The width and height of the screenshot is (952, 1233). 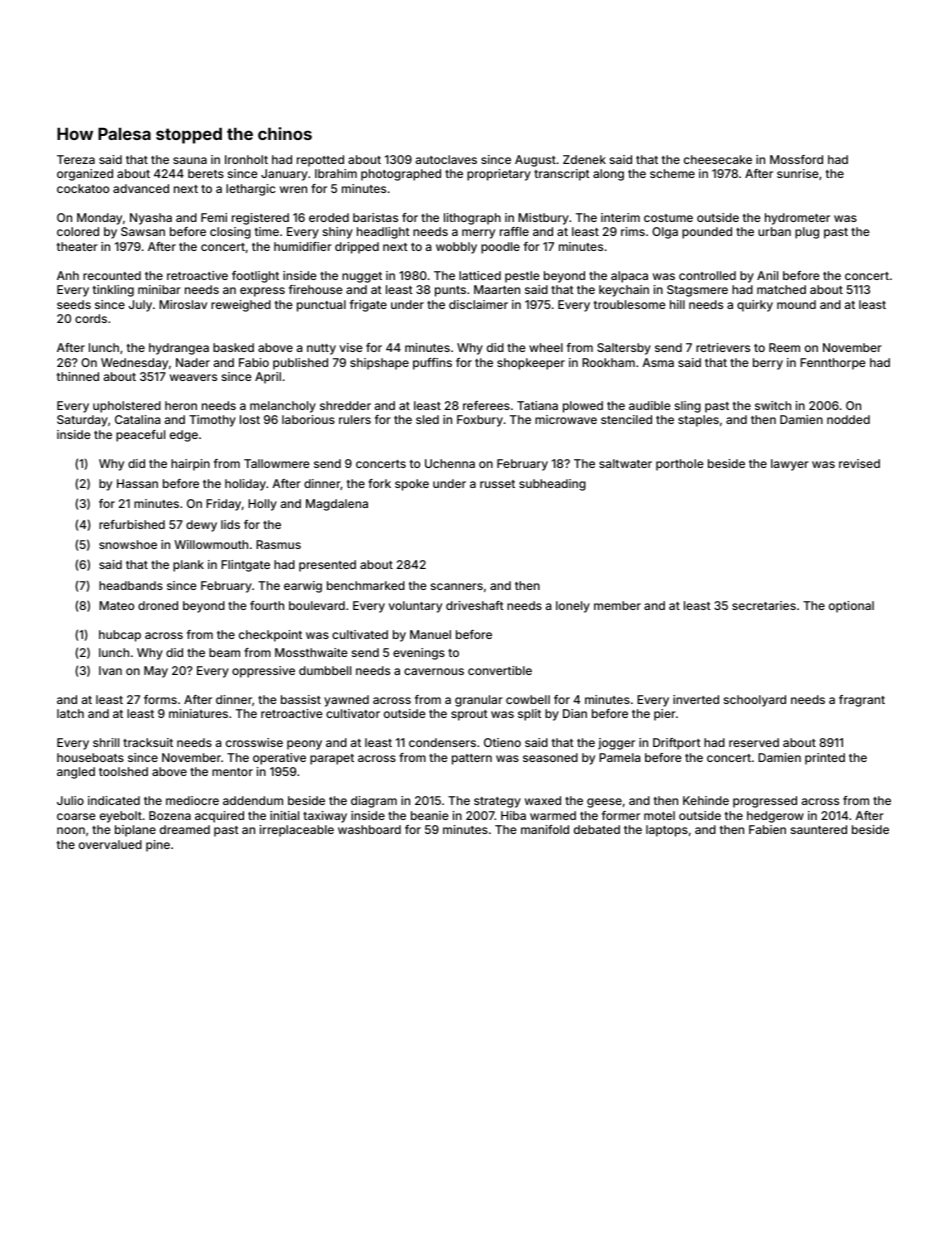 I want to click on Dian, so click(x=575, y=713).
